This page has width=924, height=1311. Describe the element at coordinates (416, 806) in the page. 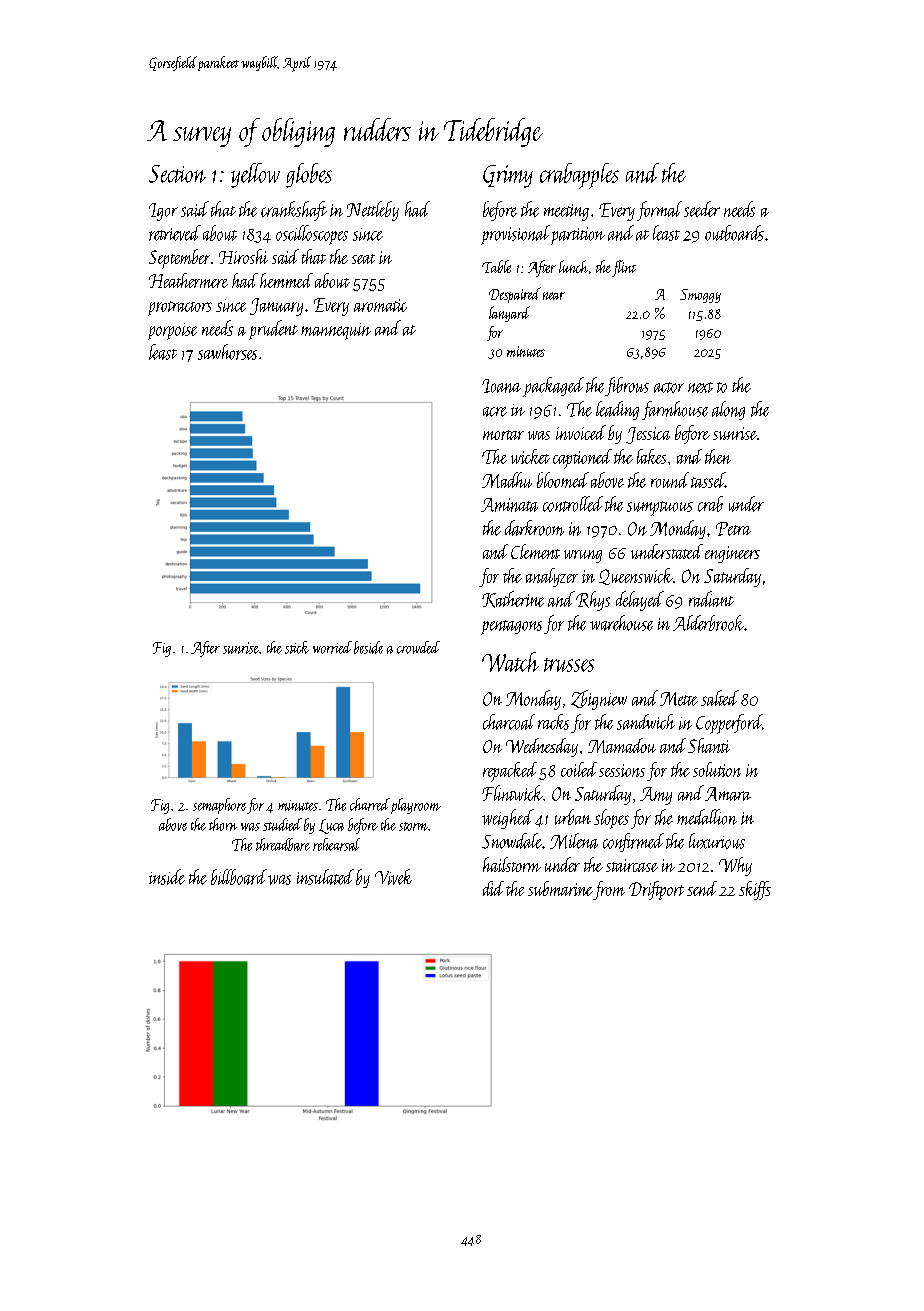

I see `playroom` at that location.
